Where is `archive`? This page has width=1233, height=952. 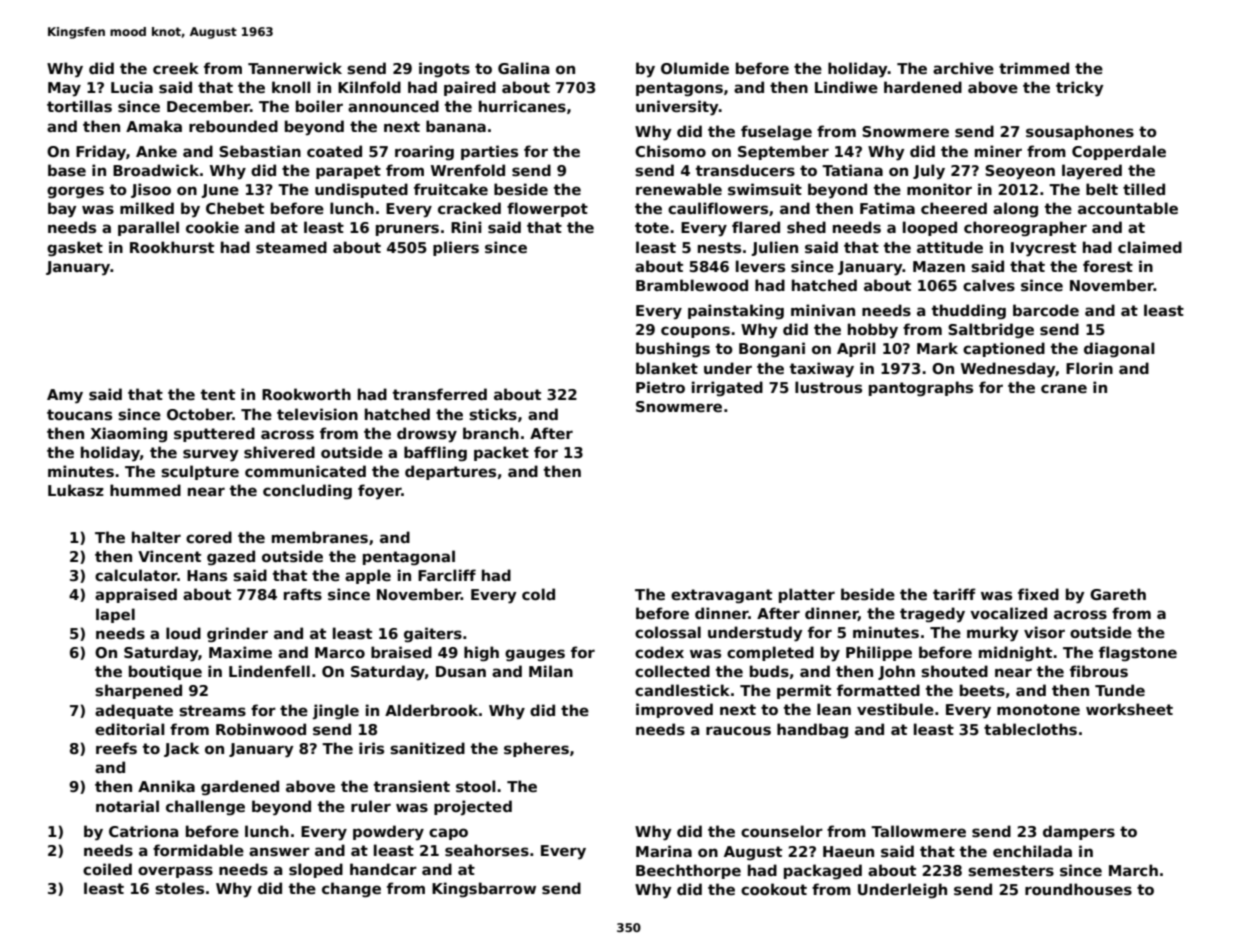
archive is located at coordinates (963, 68).
